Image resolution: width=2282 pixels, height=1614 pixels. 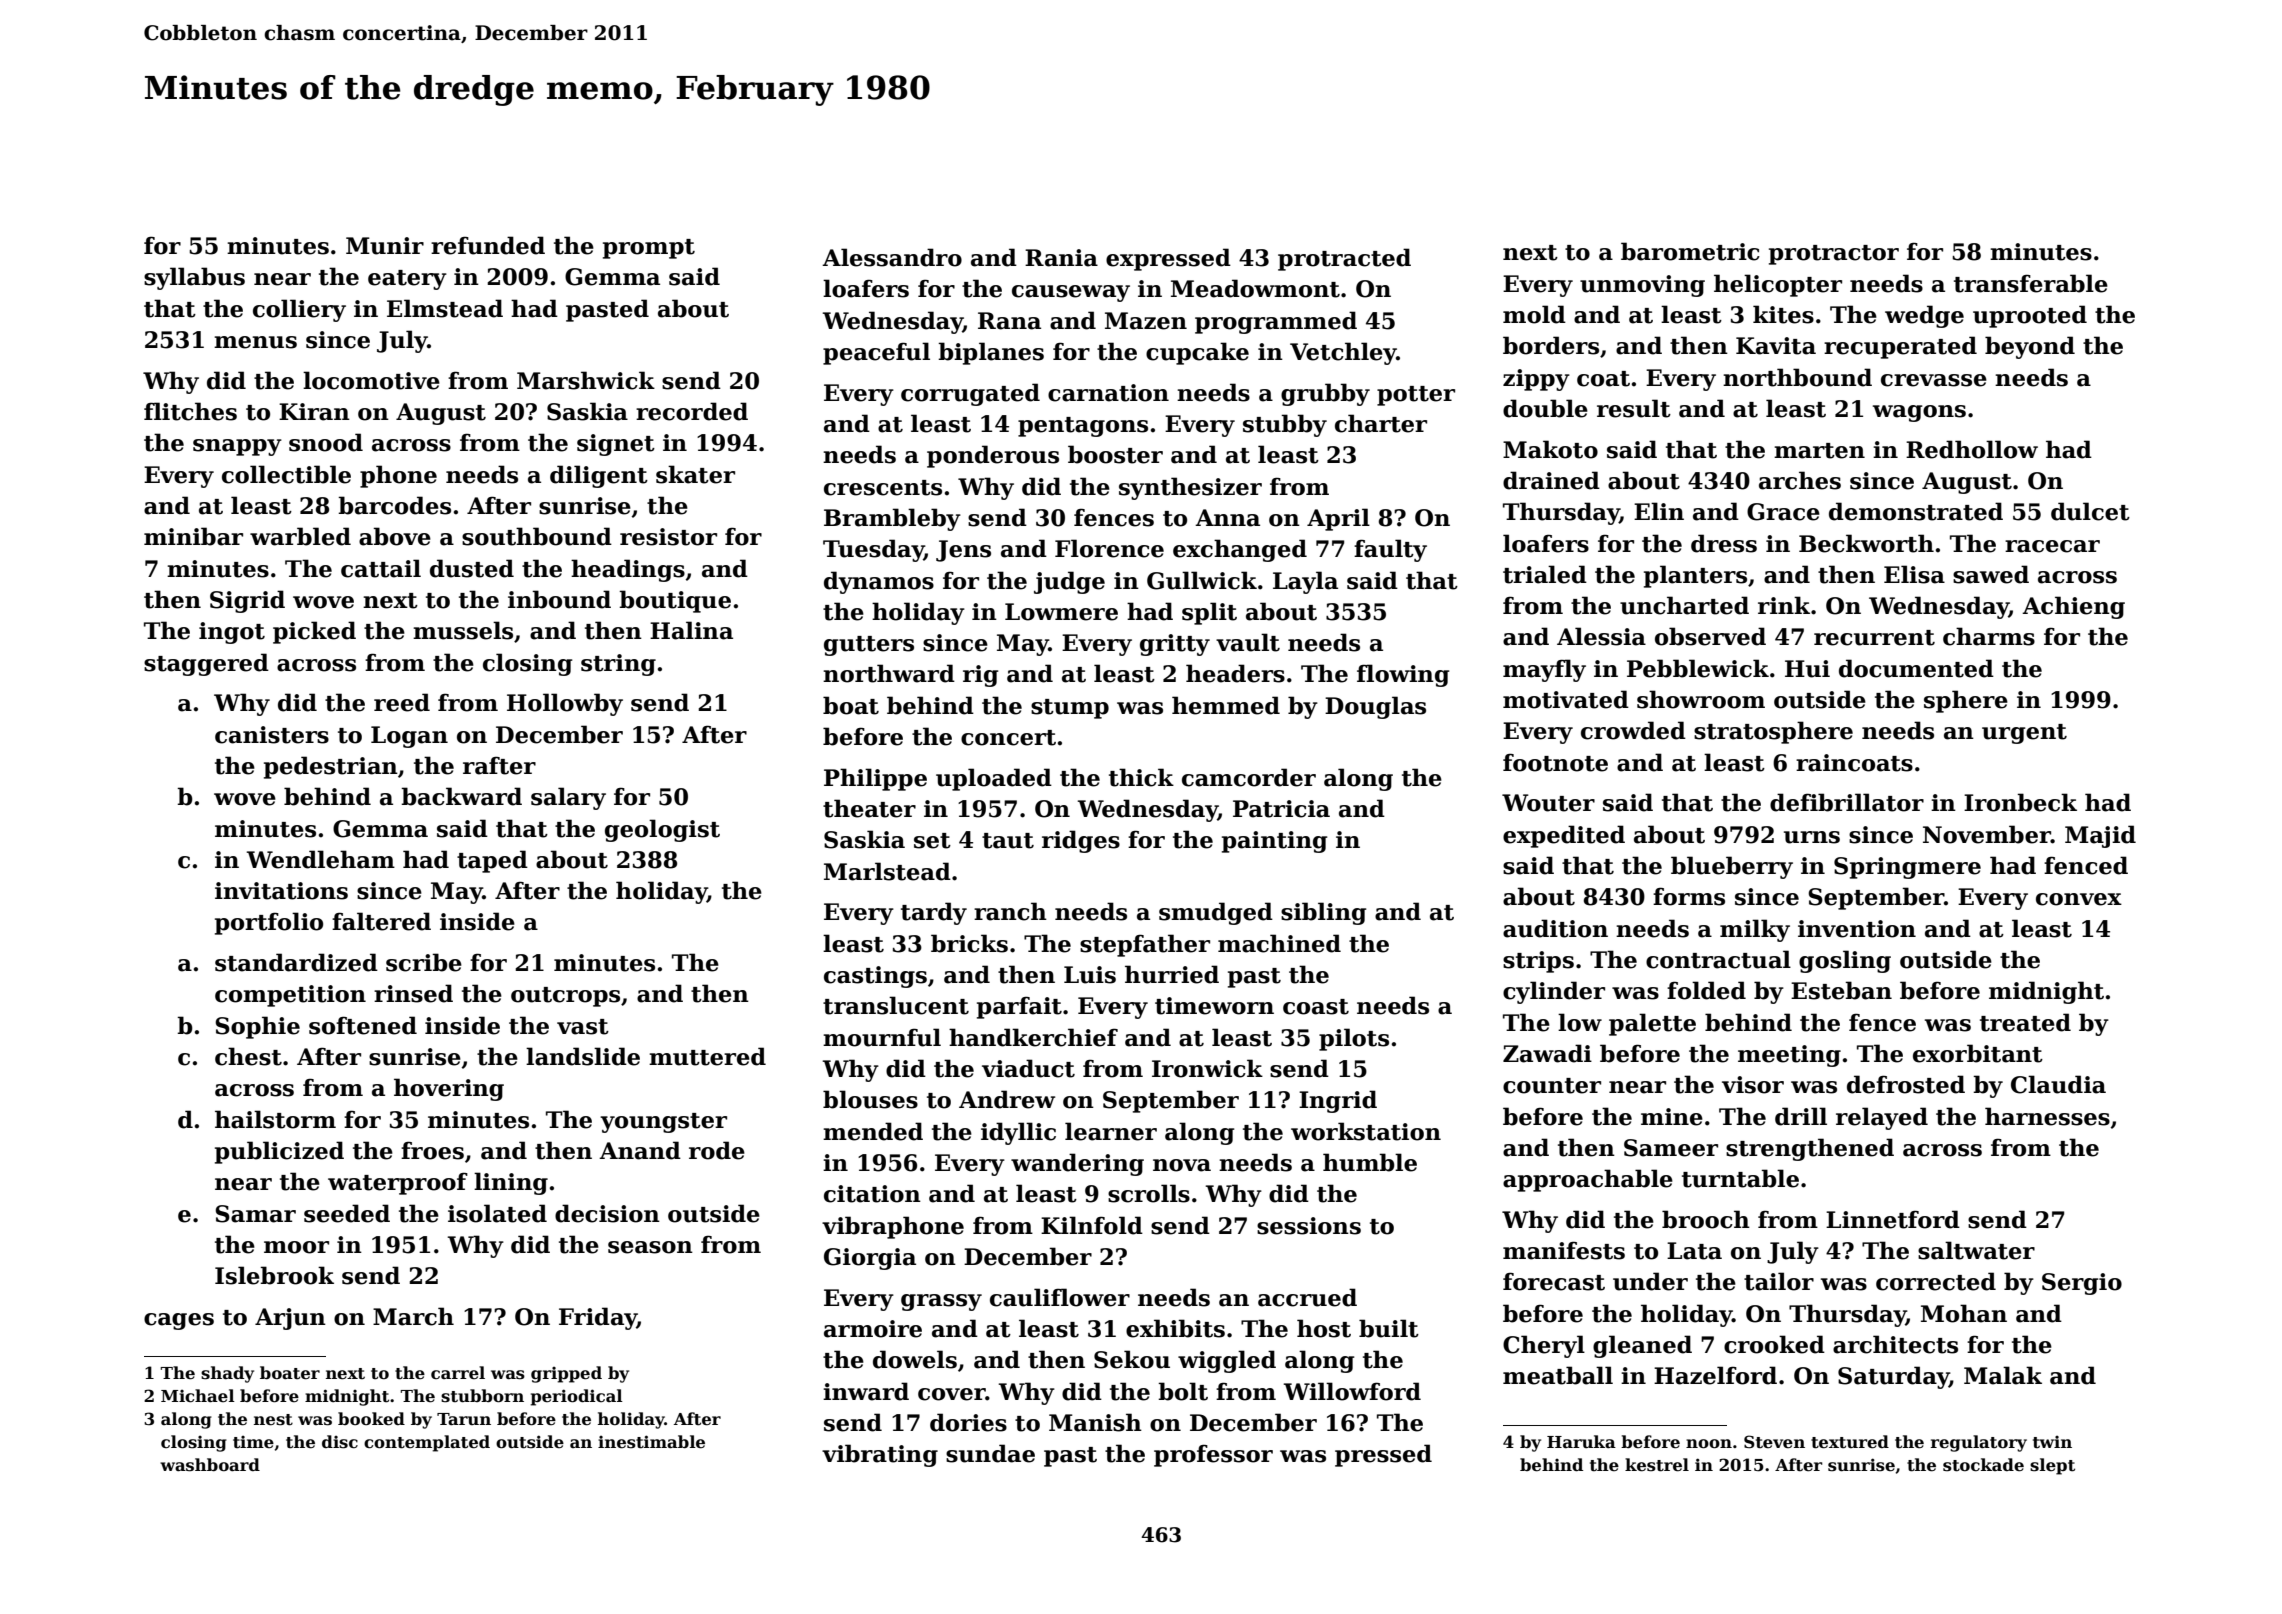 What do you see at coordinates (2031, 283) in the page?
I see `transferable` at bounding box center [2031, 283].
